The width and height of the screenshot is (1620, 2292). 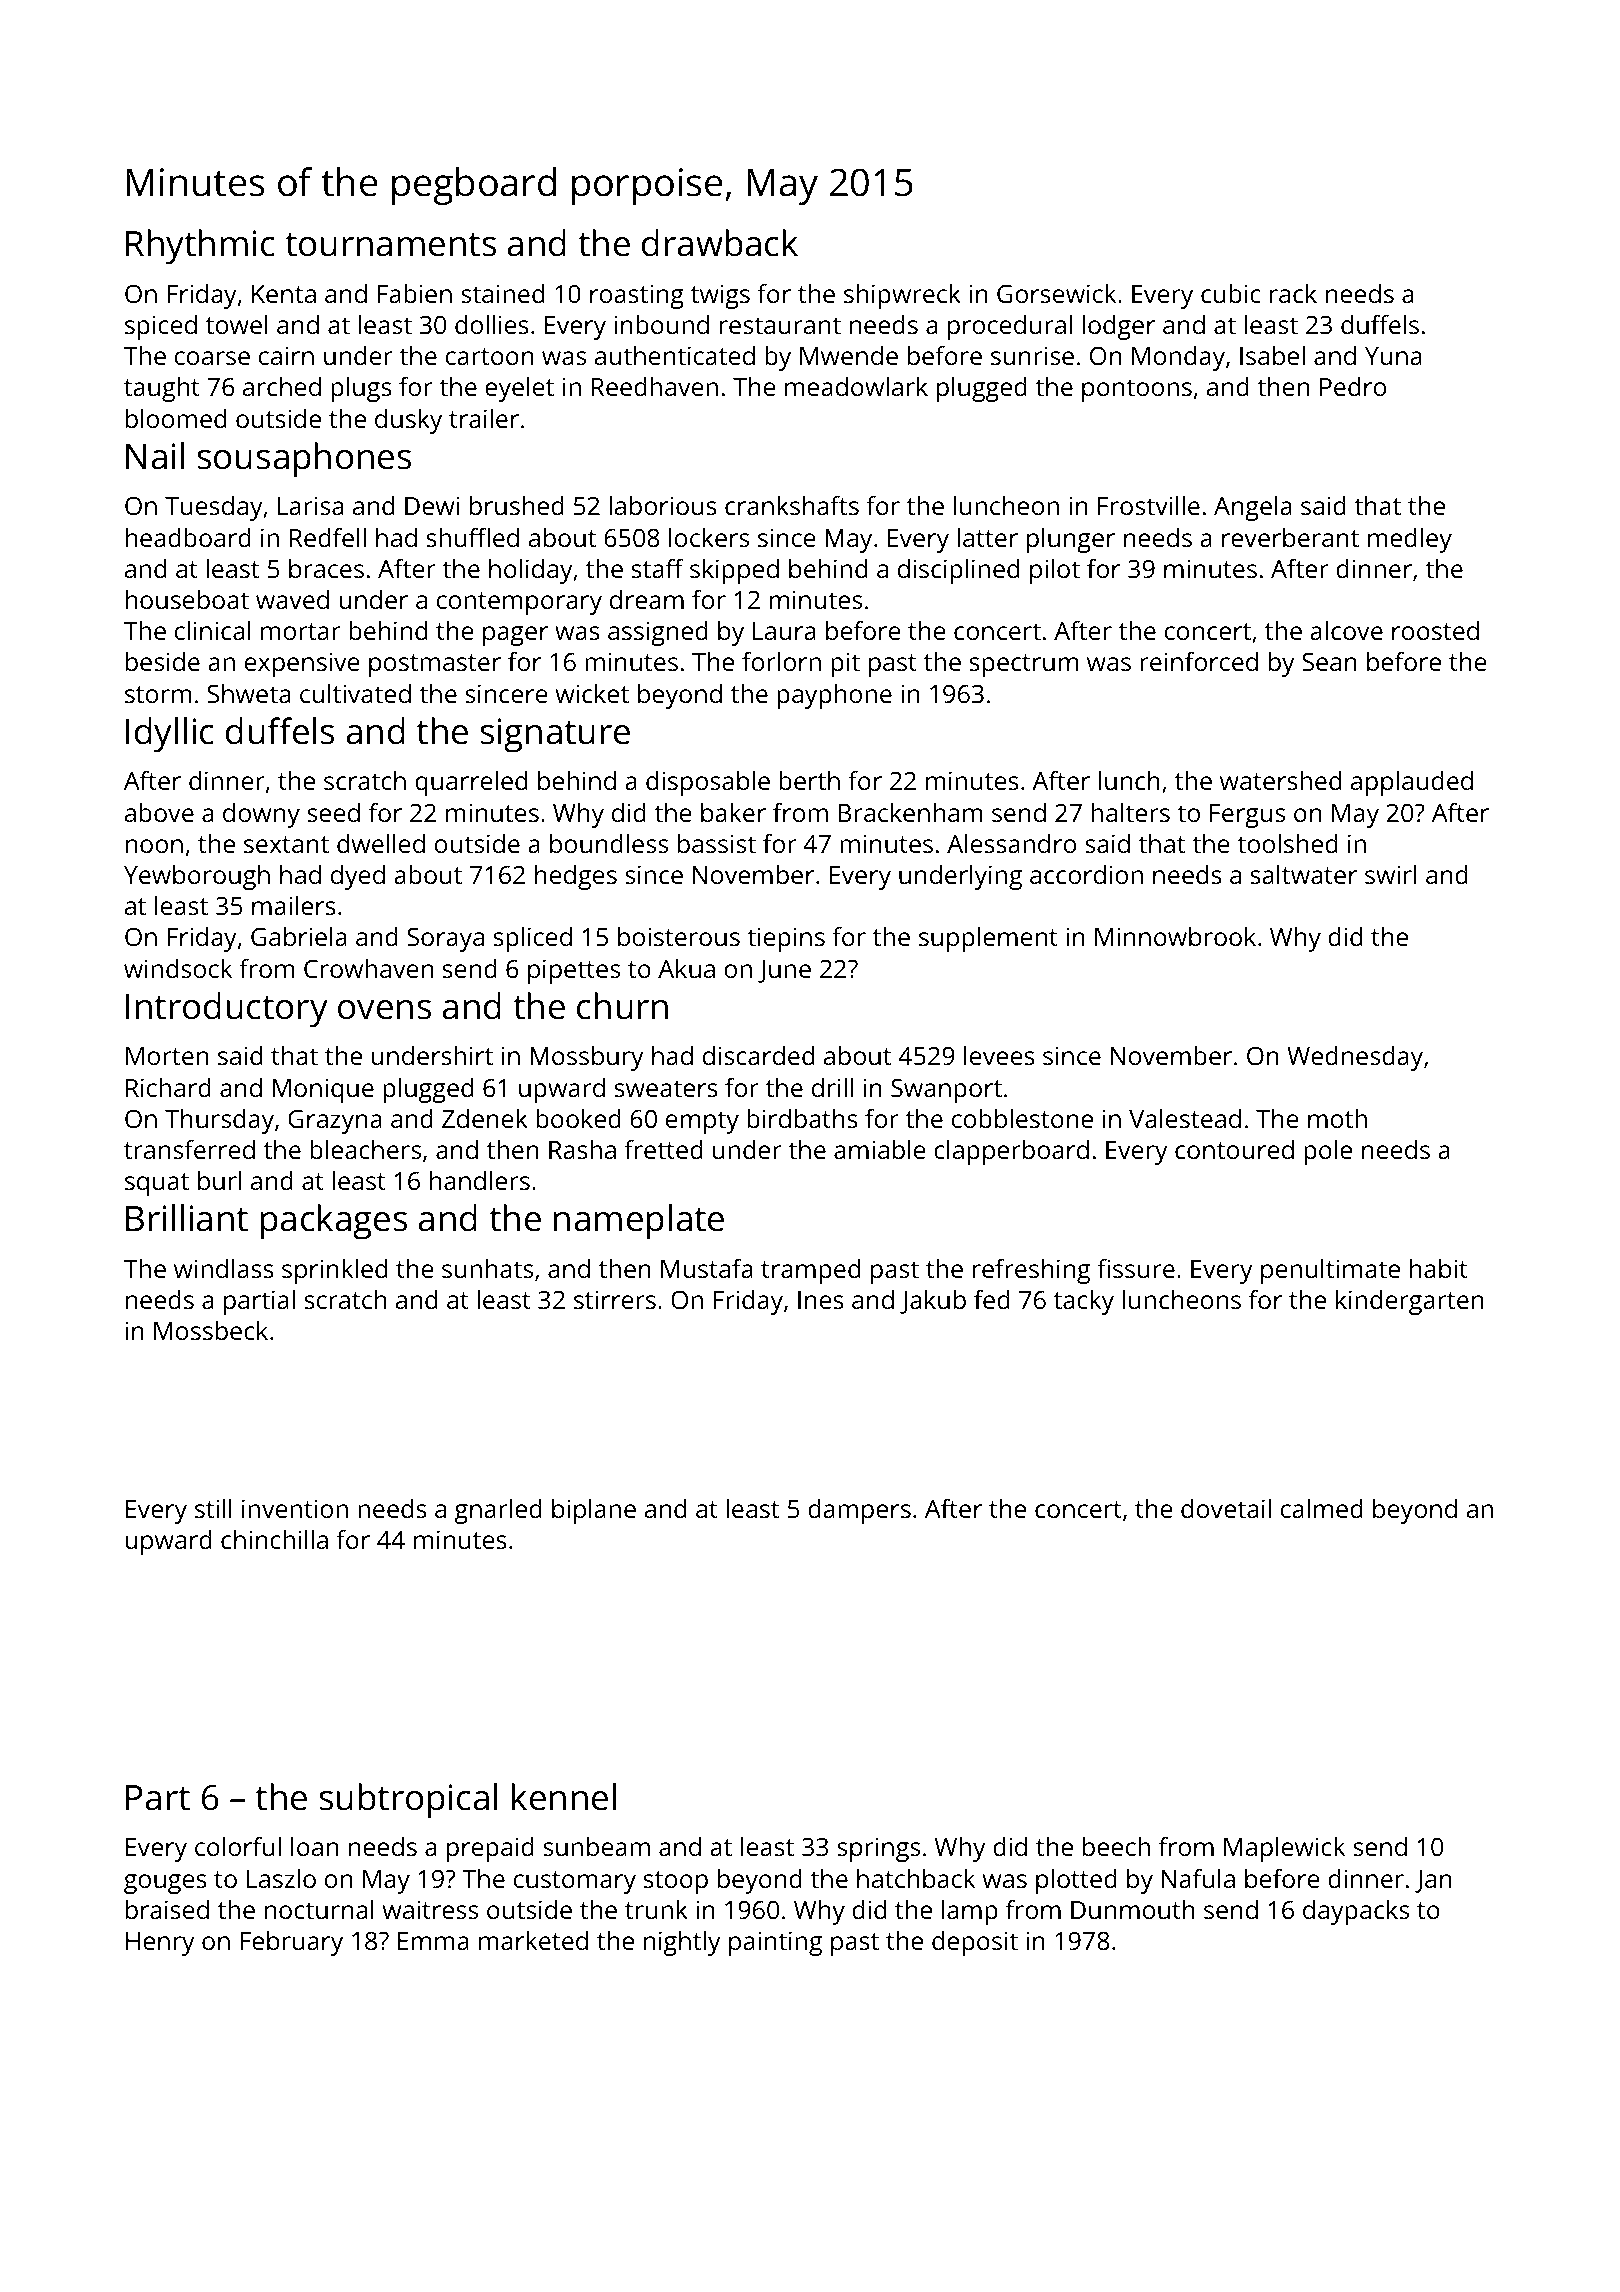 What do you see at coordinates (1322, 1508) in the screenshot?
I see `calmed` at bounding box center [1322, 1508].
